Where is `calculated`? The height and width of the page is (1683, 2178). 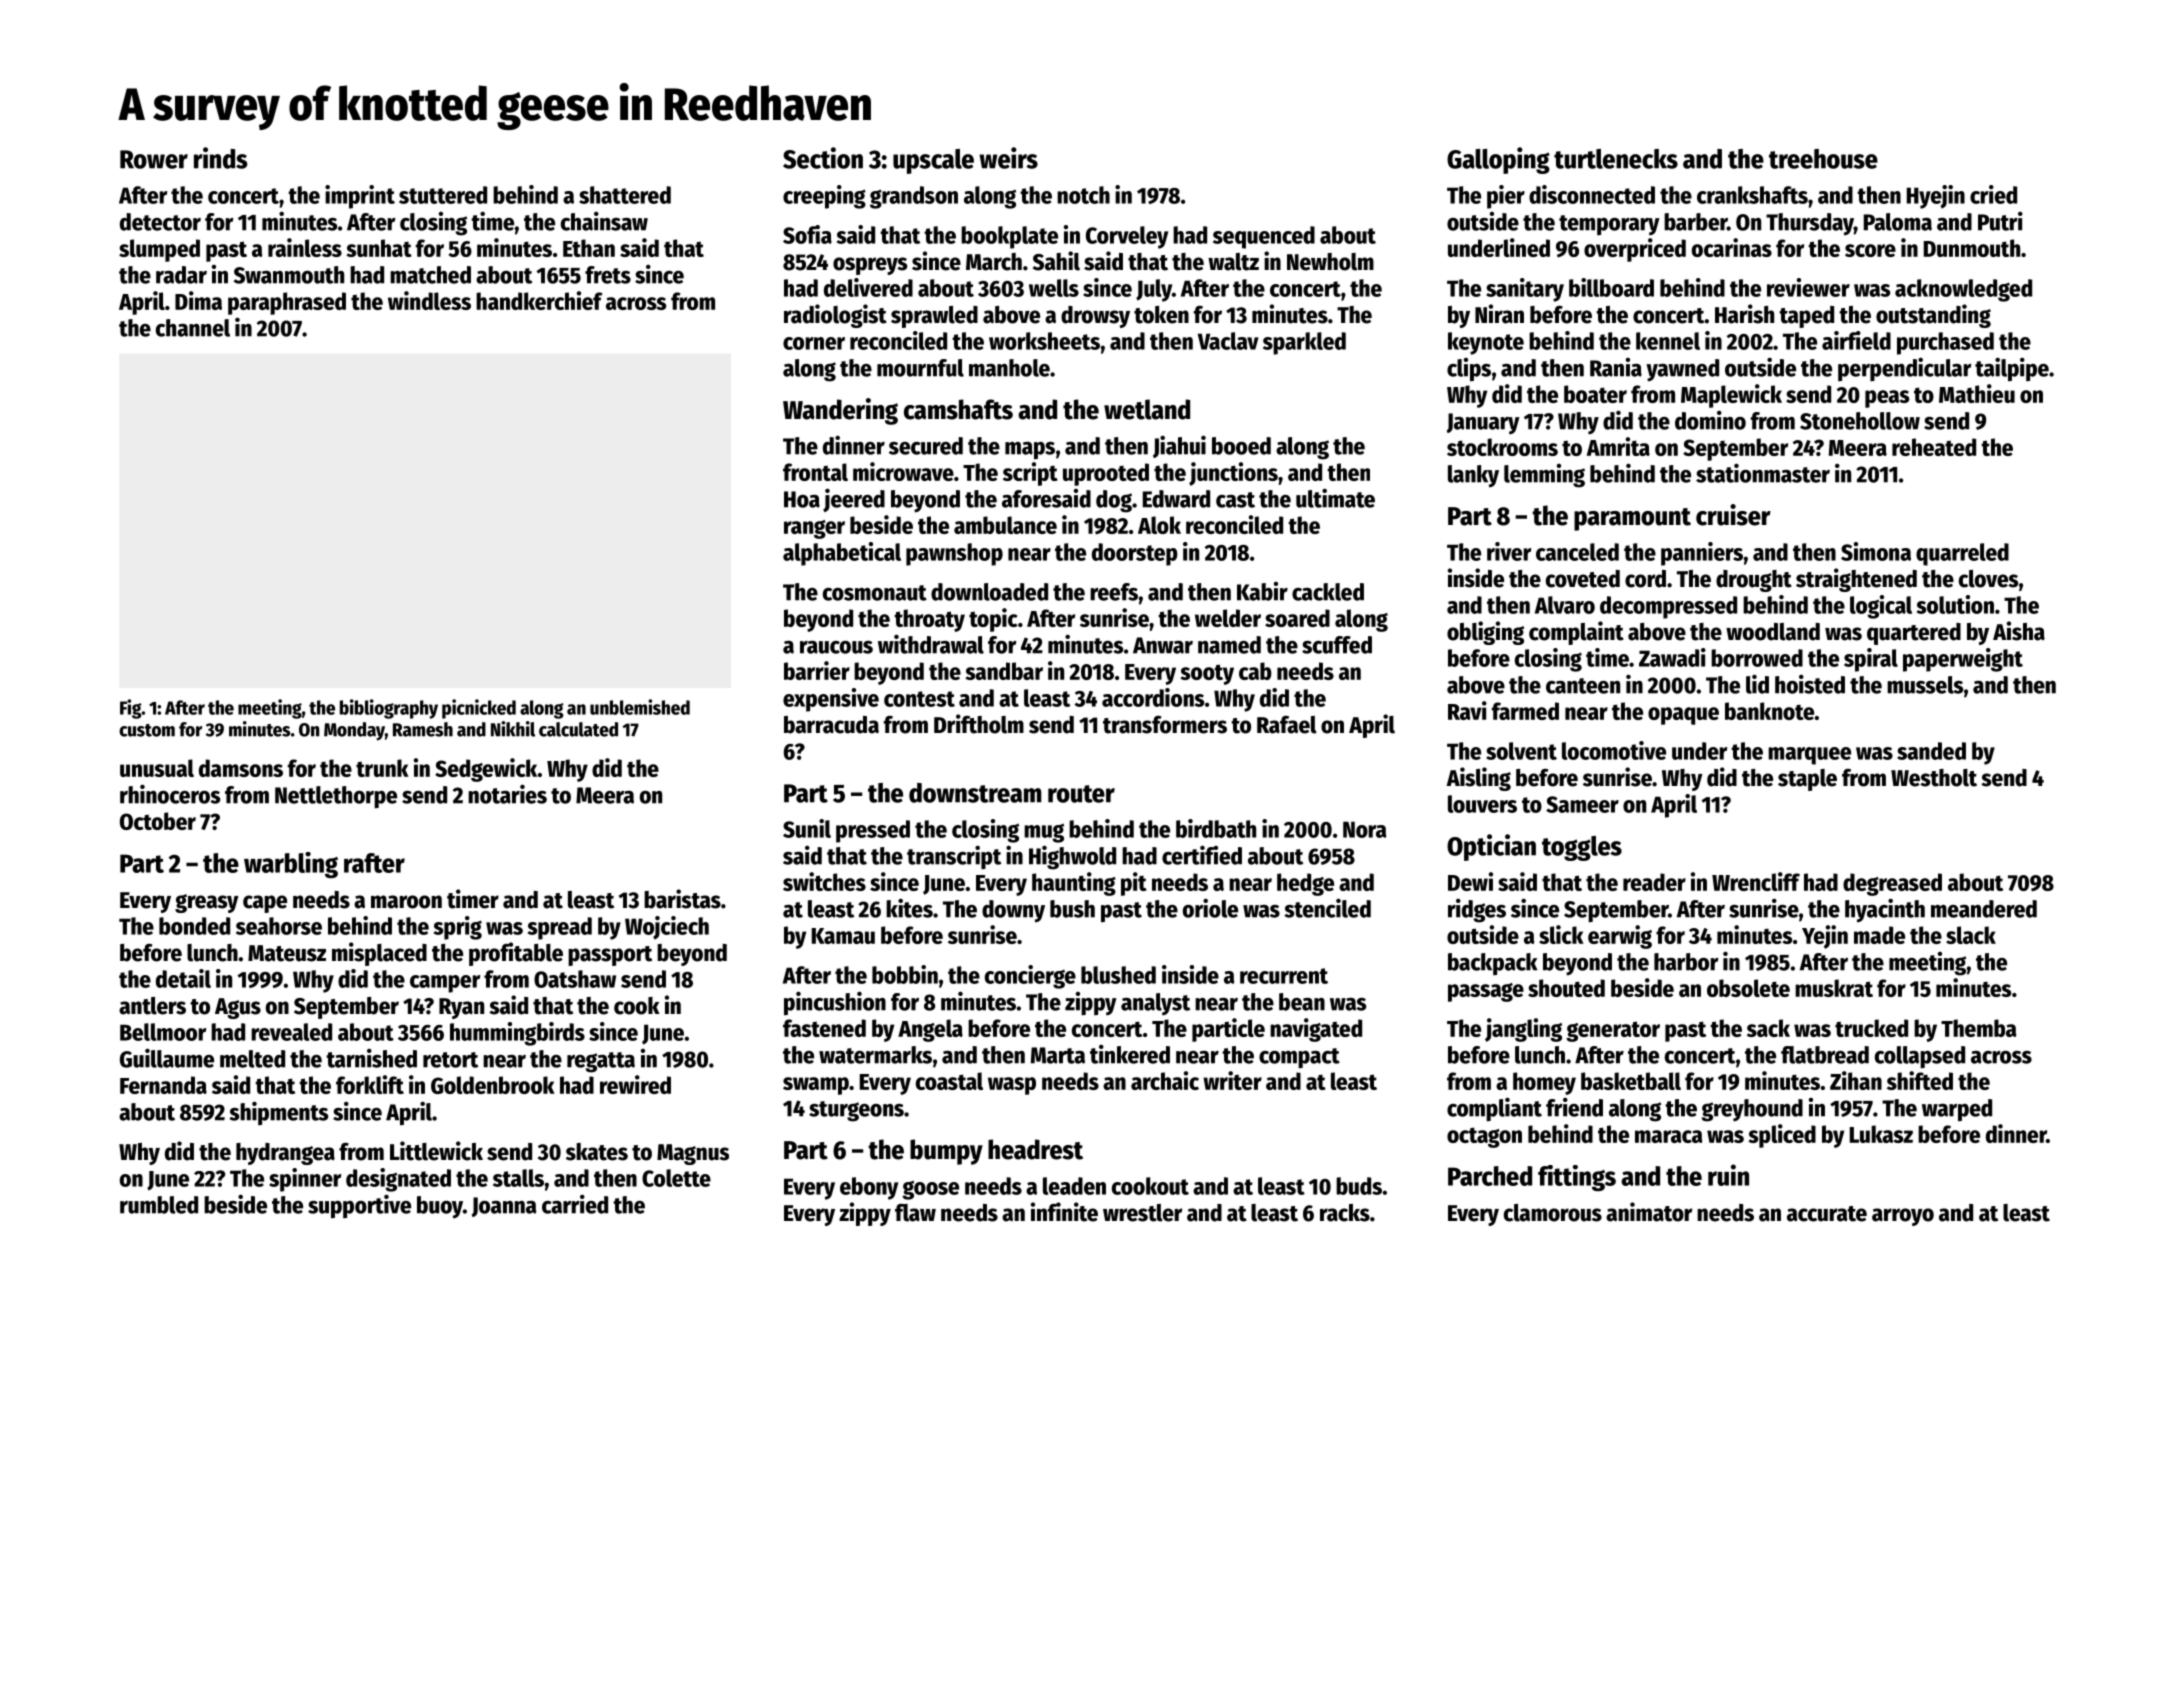
calculated is located at coordinates (578, 729).
